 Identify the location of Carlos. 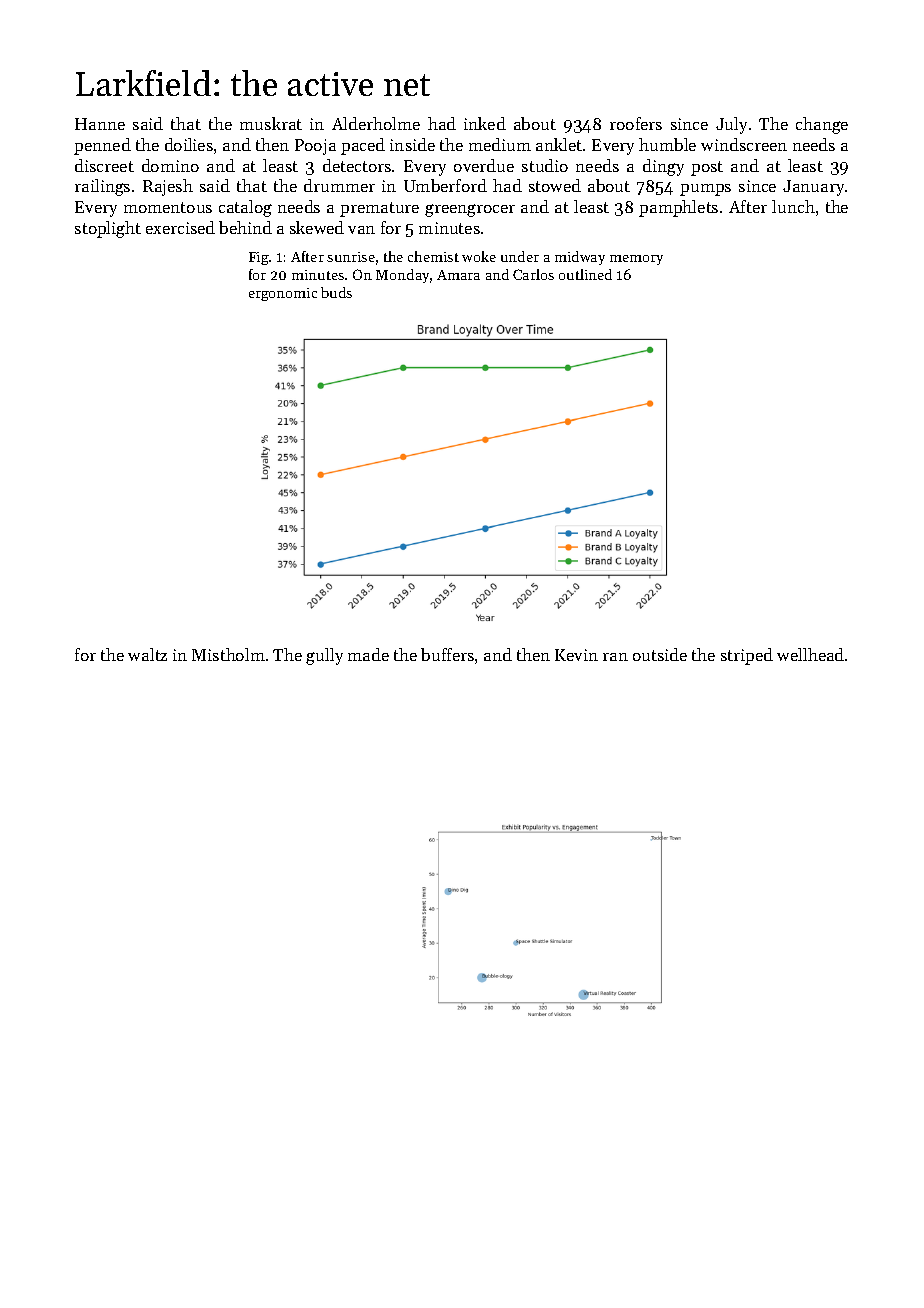
(533, 274).
